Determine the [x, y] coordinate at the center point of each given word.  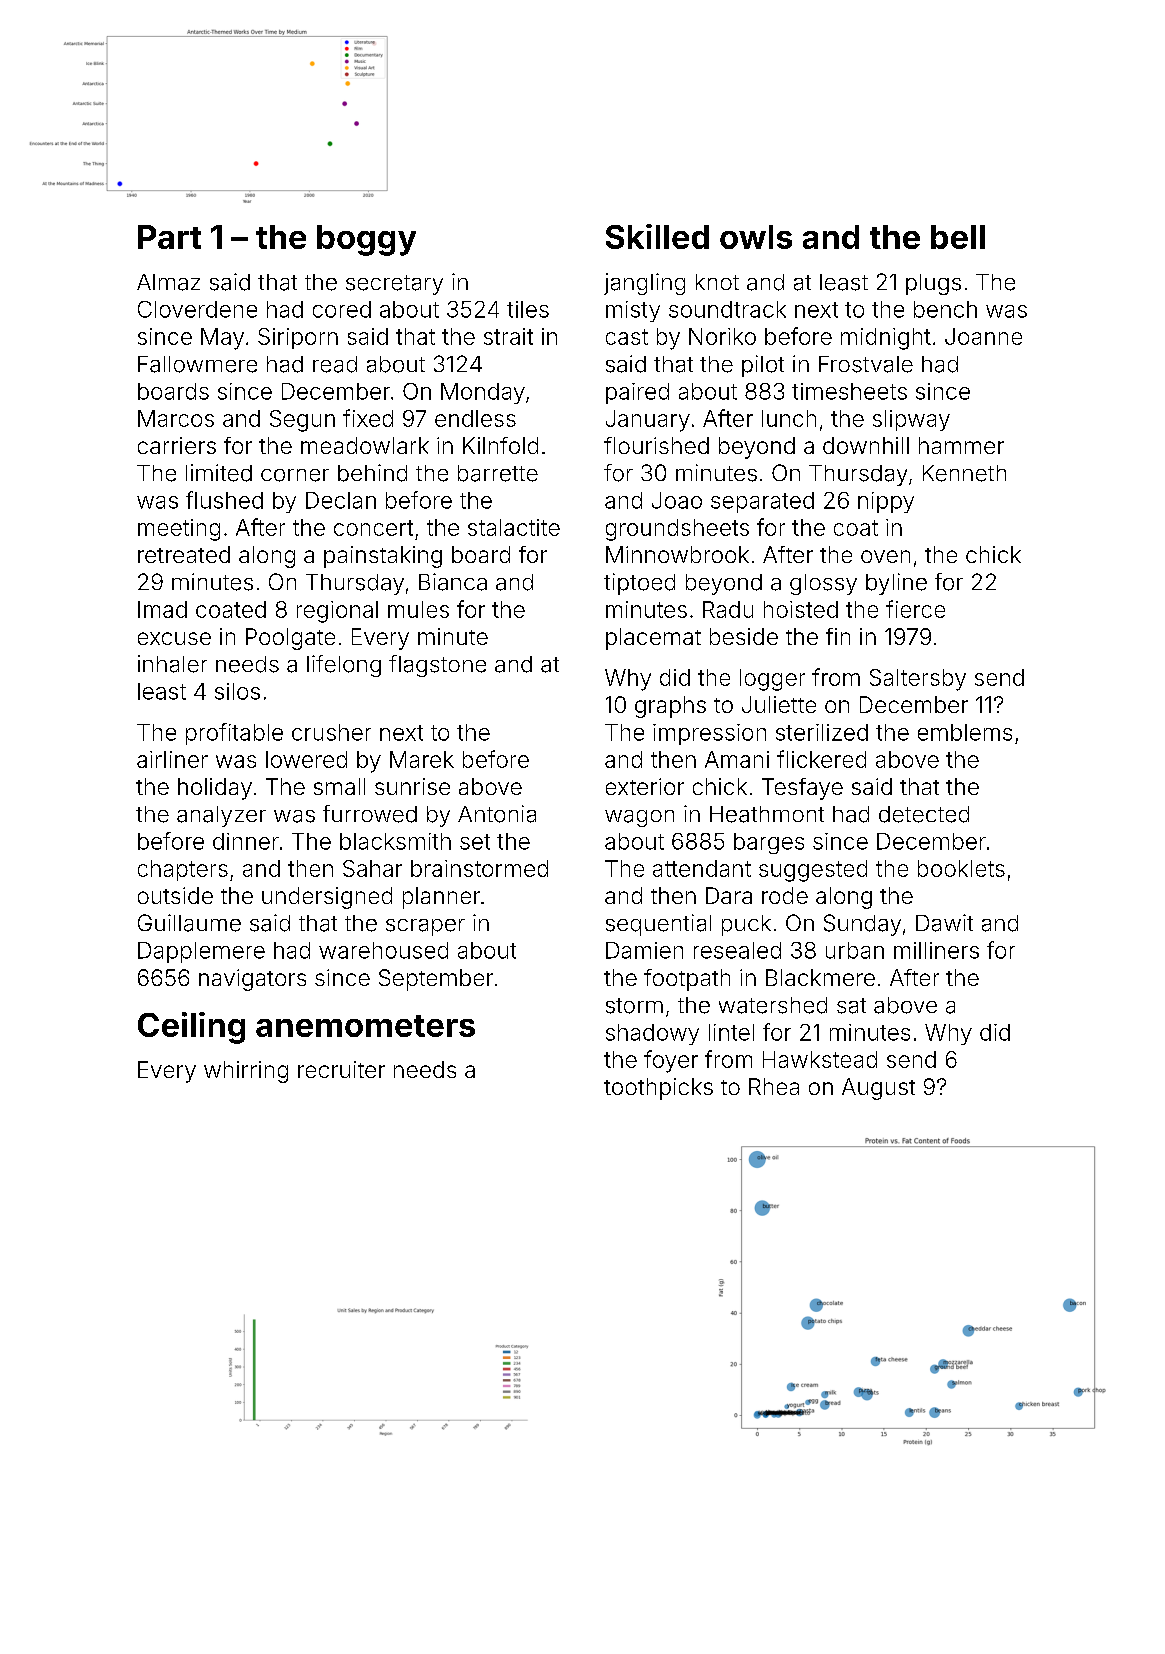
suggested [813, 871]
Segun [302, 421]
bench [945, 309]
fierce [915, 609]
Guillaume [189, 923]
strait [508, 336]
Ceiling [191, 1028]
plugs [933, 284]
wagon [639, 818]
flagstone [437, 666]
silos [237, 691]
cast [627, 337]
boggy [366, 240]
